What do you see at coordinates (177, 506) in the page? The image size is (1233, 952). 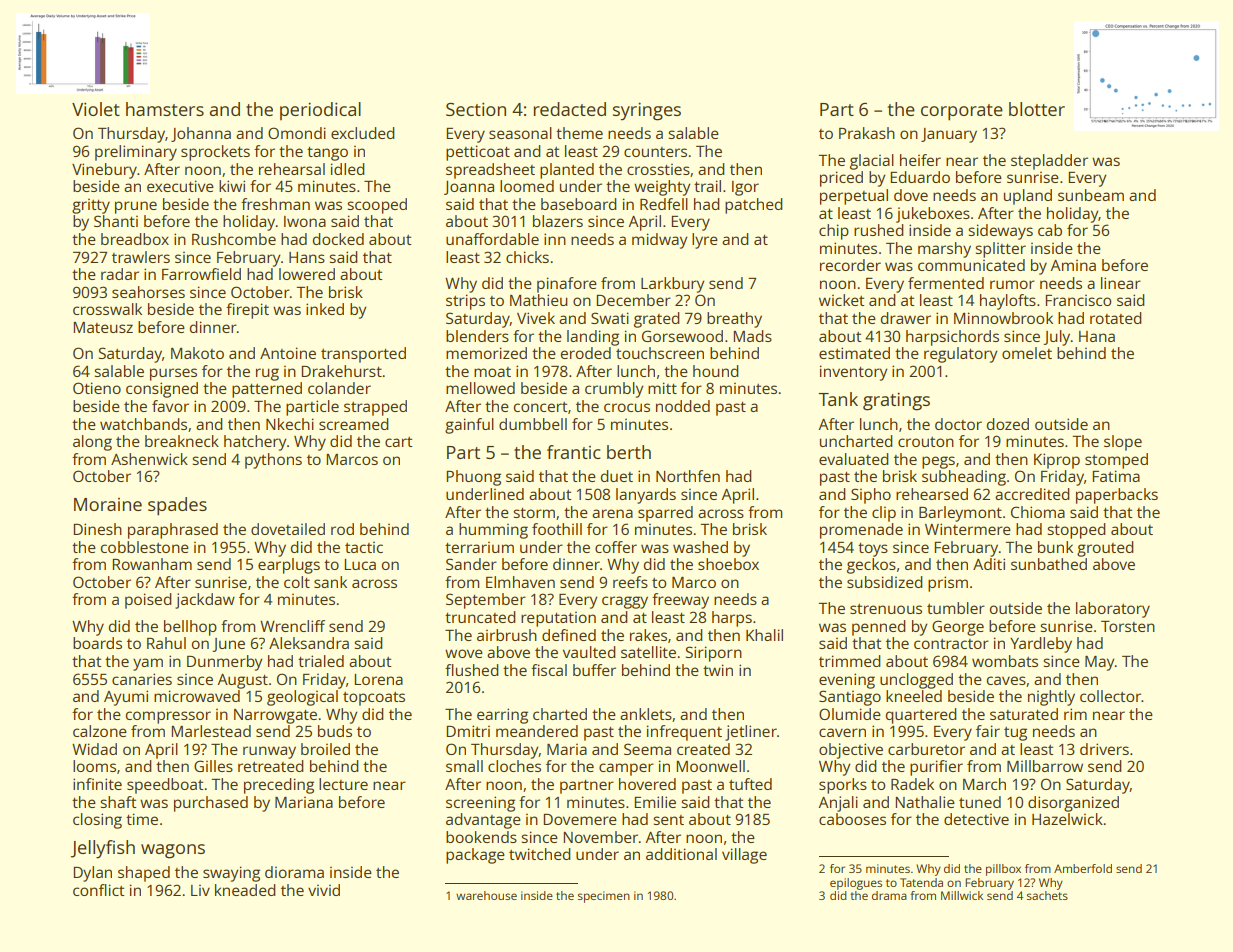 I see `spades` at bounding box center [177, 506].
